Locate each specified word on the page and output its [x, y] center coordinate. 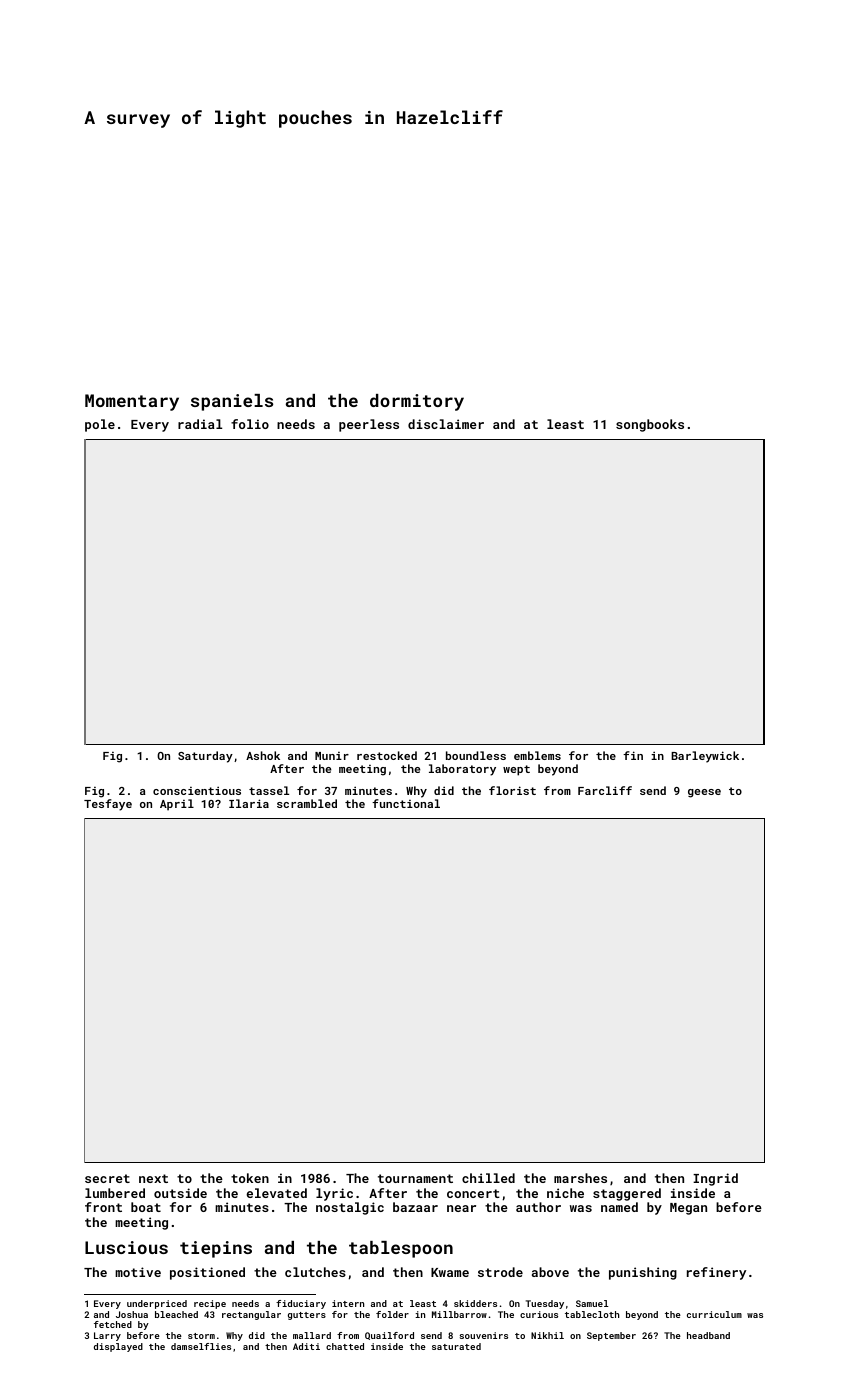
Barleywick [705, 757]
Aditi [306, 1346]
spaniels [232, 402]
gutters [307, 1316]
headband [708, 1335]
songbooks [650, 425]
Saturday [205, 757]
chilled [488, 1178]
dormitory [417, 402]
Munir [332, 756]
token [250, 1178]
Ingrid [715, 1179]
